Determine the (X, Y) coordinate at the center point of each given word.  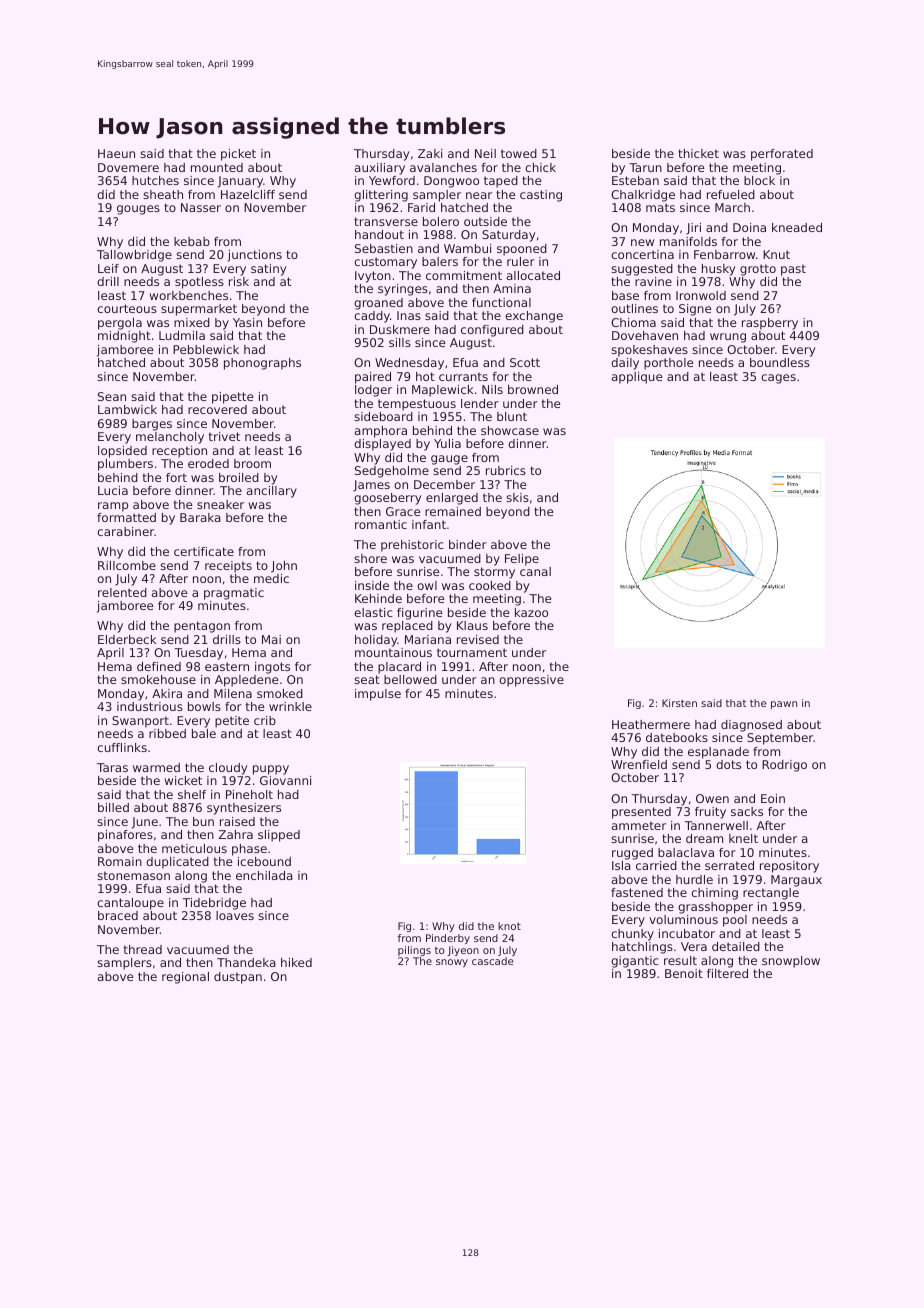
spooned (522, 250)
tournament (472, 652)
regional (185, 978)
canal (535, 571)
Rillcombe (127, 565)
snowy (452, 963)
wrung (728, 338)
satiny (268, 270)
